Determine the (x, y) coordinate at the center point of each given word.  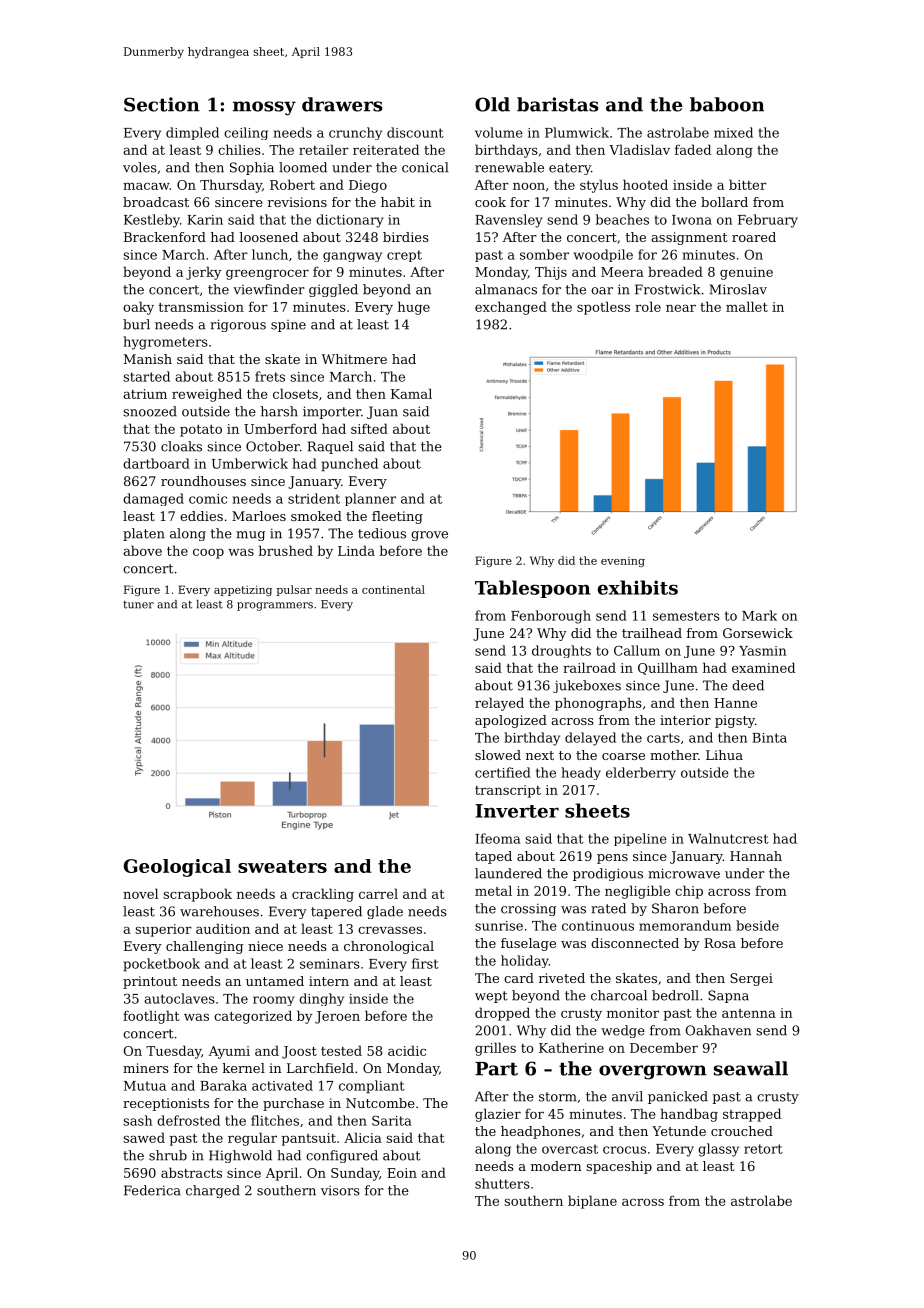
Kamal (411, 393)
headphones (541, 1132)
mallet (747, 306)
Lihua (724, 755)
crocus (624, 1150)
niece (265, 946)
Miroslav (738, 289)
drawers (342, 104)
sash (137, 1120)
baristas (558, 104)
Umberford (280, 428)
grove (429, 536)
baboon (727, 104)
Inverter (517, 811)
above (142, 550)
